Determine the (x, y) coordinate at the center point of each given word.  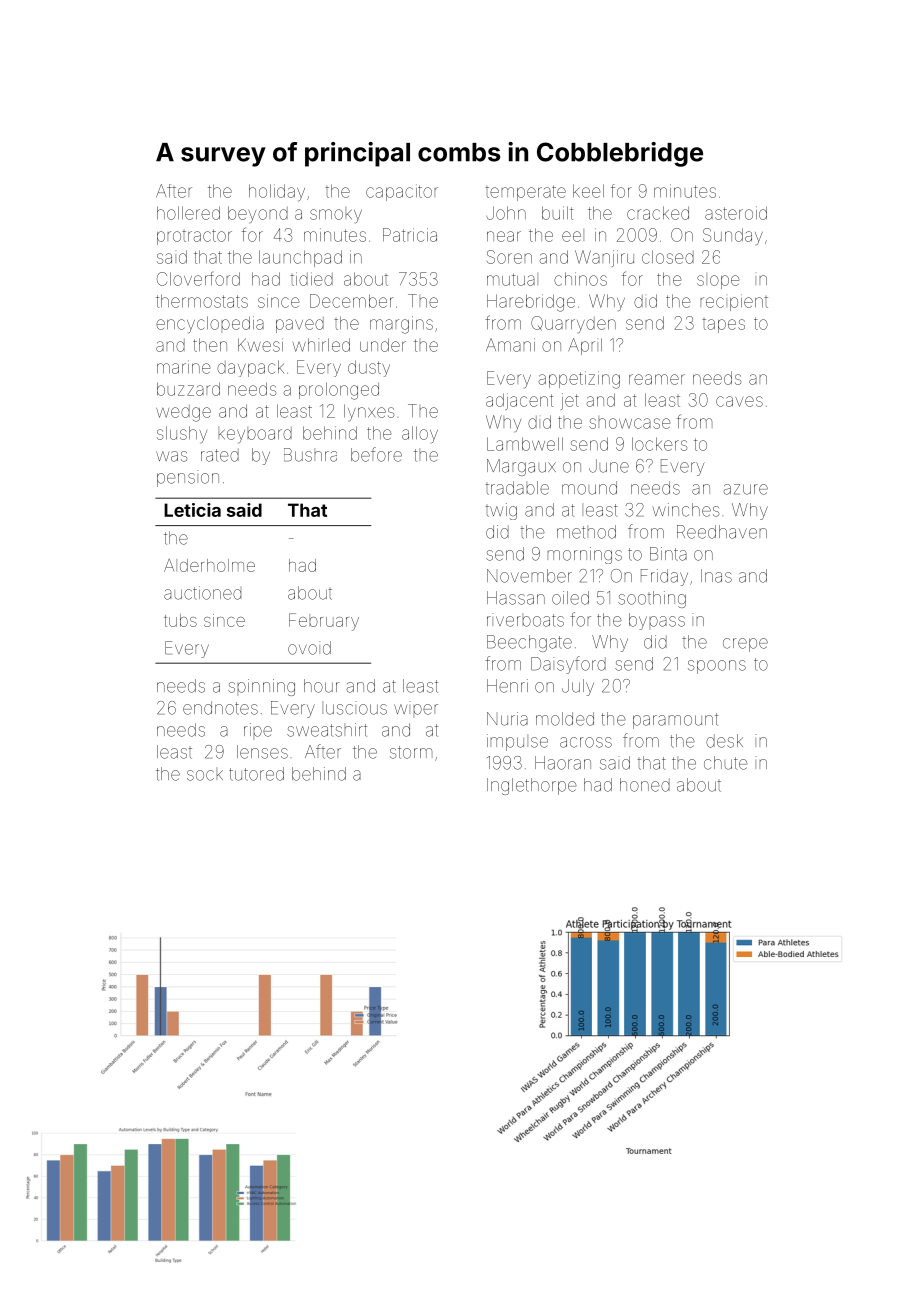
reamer (657, 379)
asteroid (736, 213)
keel (588, 191)
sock (205, 774)
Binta (668, 554)
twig (501, 511)
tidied (311, 279)
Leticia (192, 510)
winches (686, 510)
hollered (188, 213)
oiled (570, 598)
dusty (369, 368)
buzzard (188, 389)
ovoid (309, 648)
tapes (723, 326)
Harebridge (531, 303)
